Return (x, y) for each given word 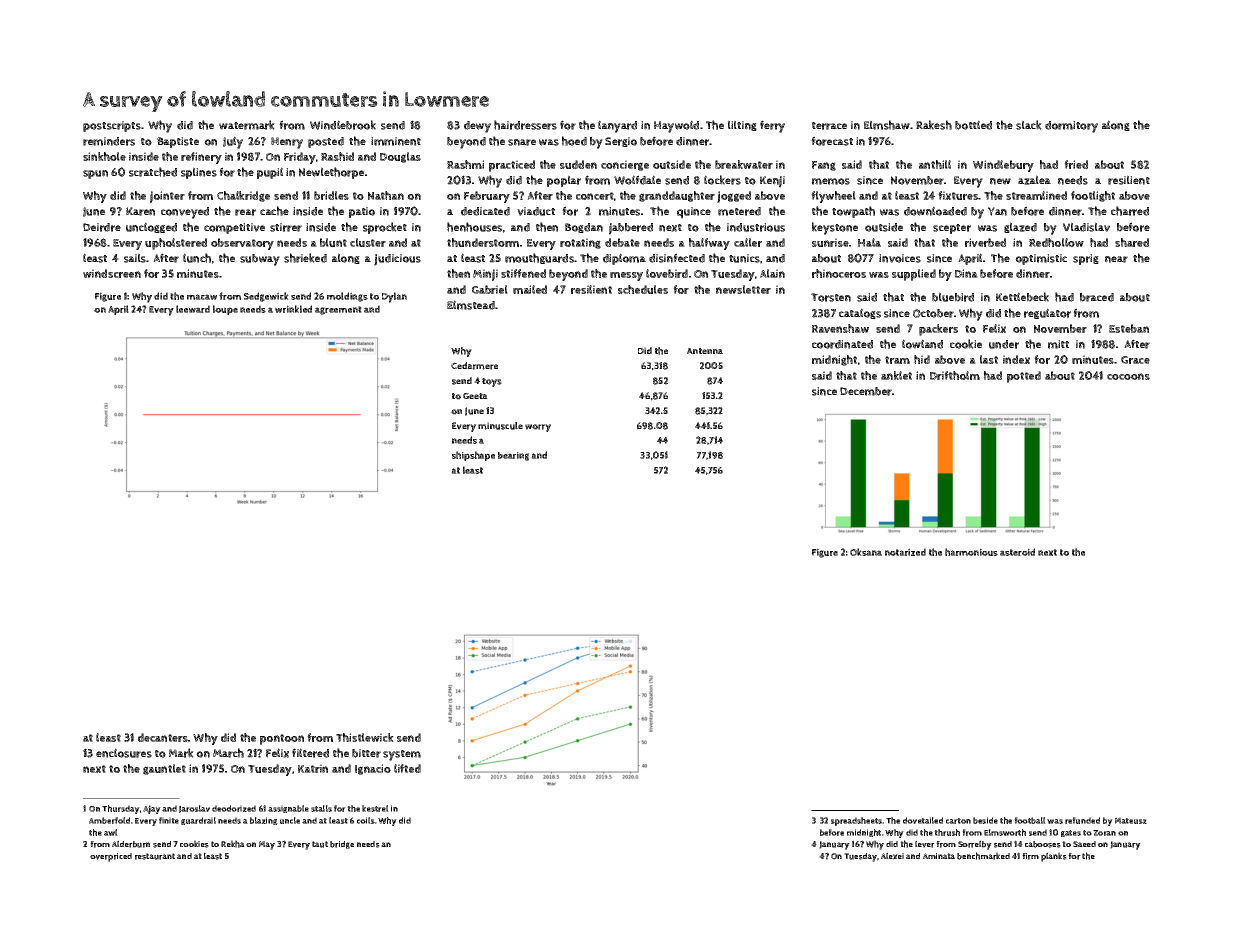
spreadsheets (857, 821)
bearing (513, 456)
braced (1097, 297)
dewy (477, 127)
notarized (905, 552)
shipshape (473, 456)
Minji (485, 275)
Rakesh (934, 125)
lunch (197, 258)
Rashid (337, 156)
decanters (163, 737)
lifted (407, 768)
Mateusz (1131, 820)
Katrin (313, 768)
